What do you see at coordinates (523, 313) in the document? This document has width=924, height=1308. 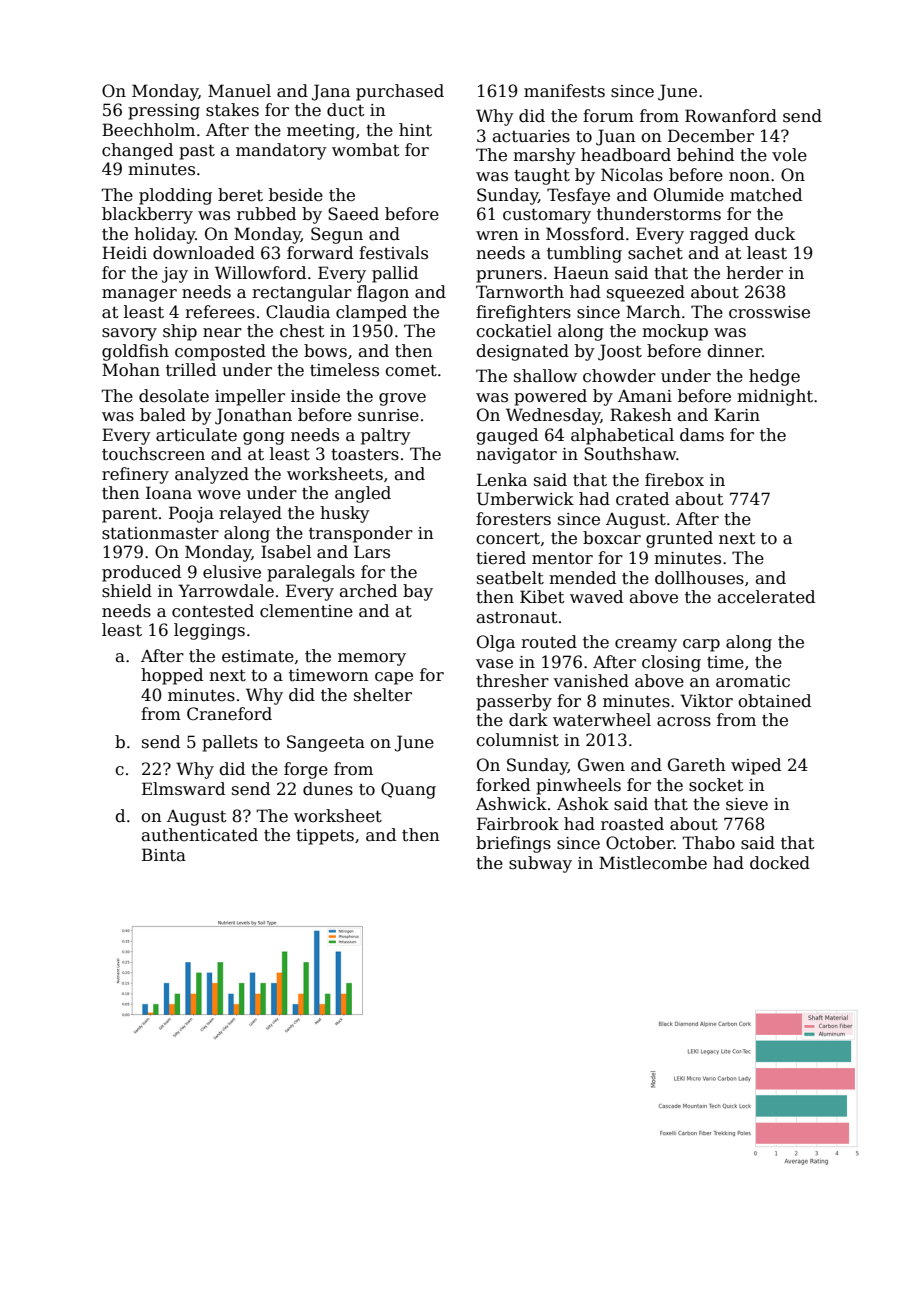 I see `firefighters` at bounding box center [523, 313].
